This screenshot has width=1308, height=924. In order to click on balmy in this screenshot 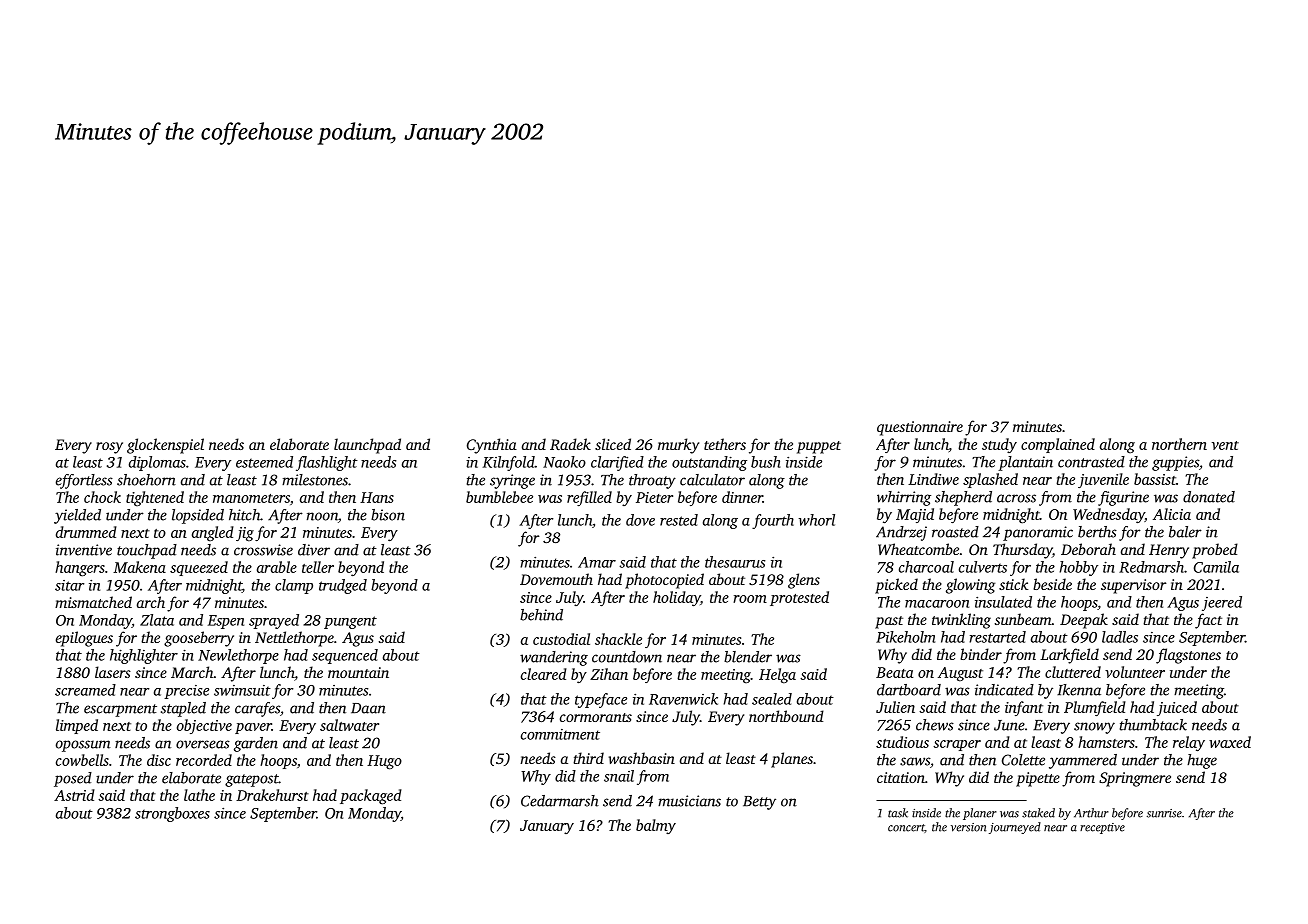, I will do `click(656, 826)`.
